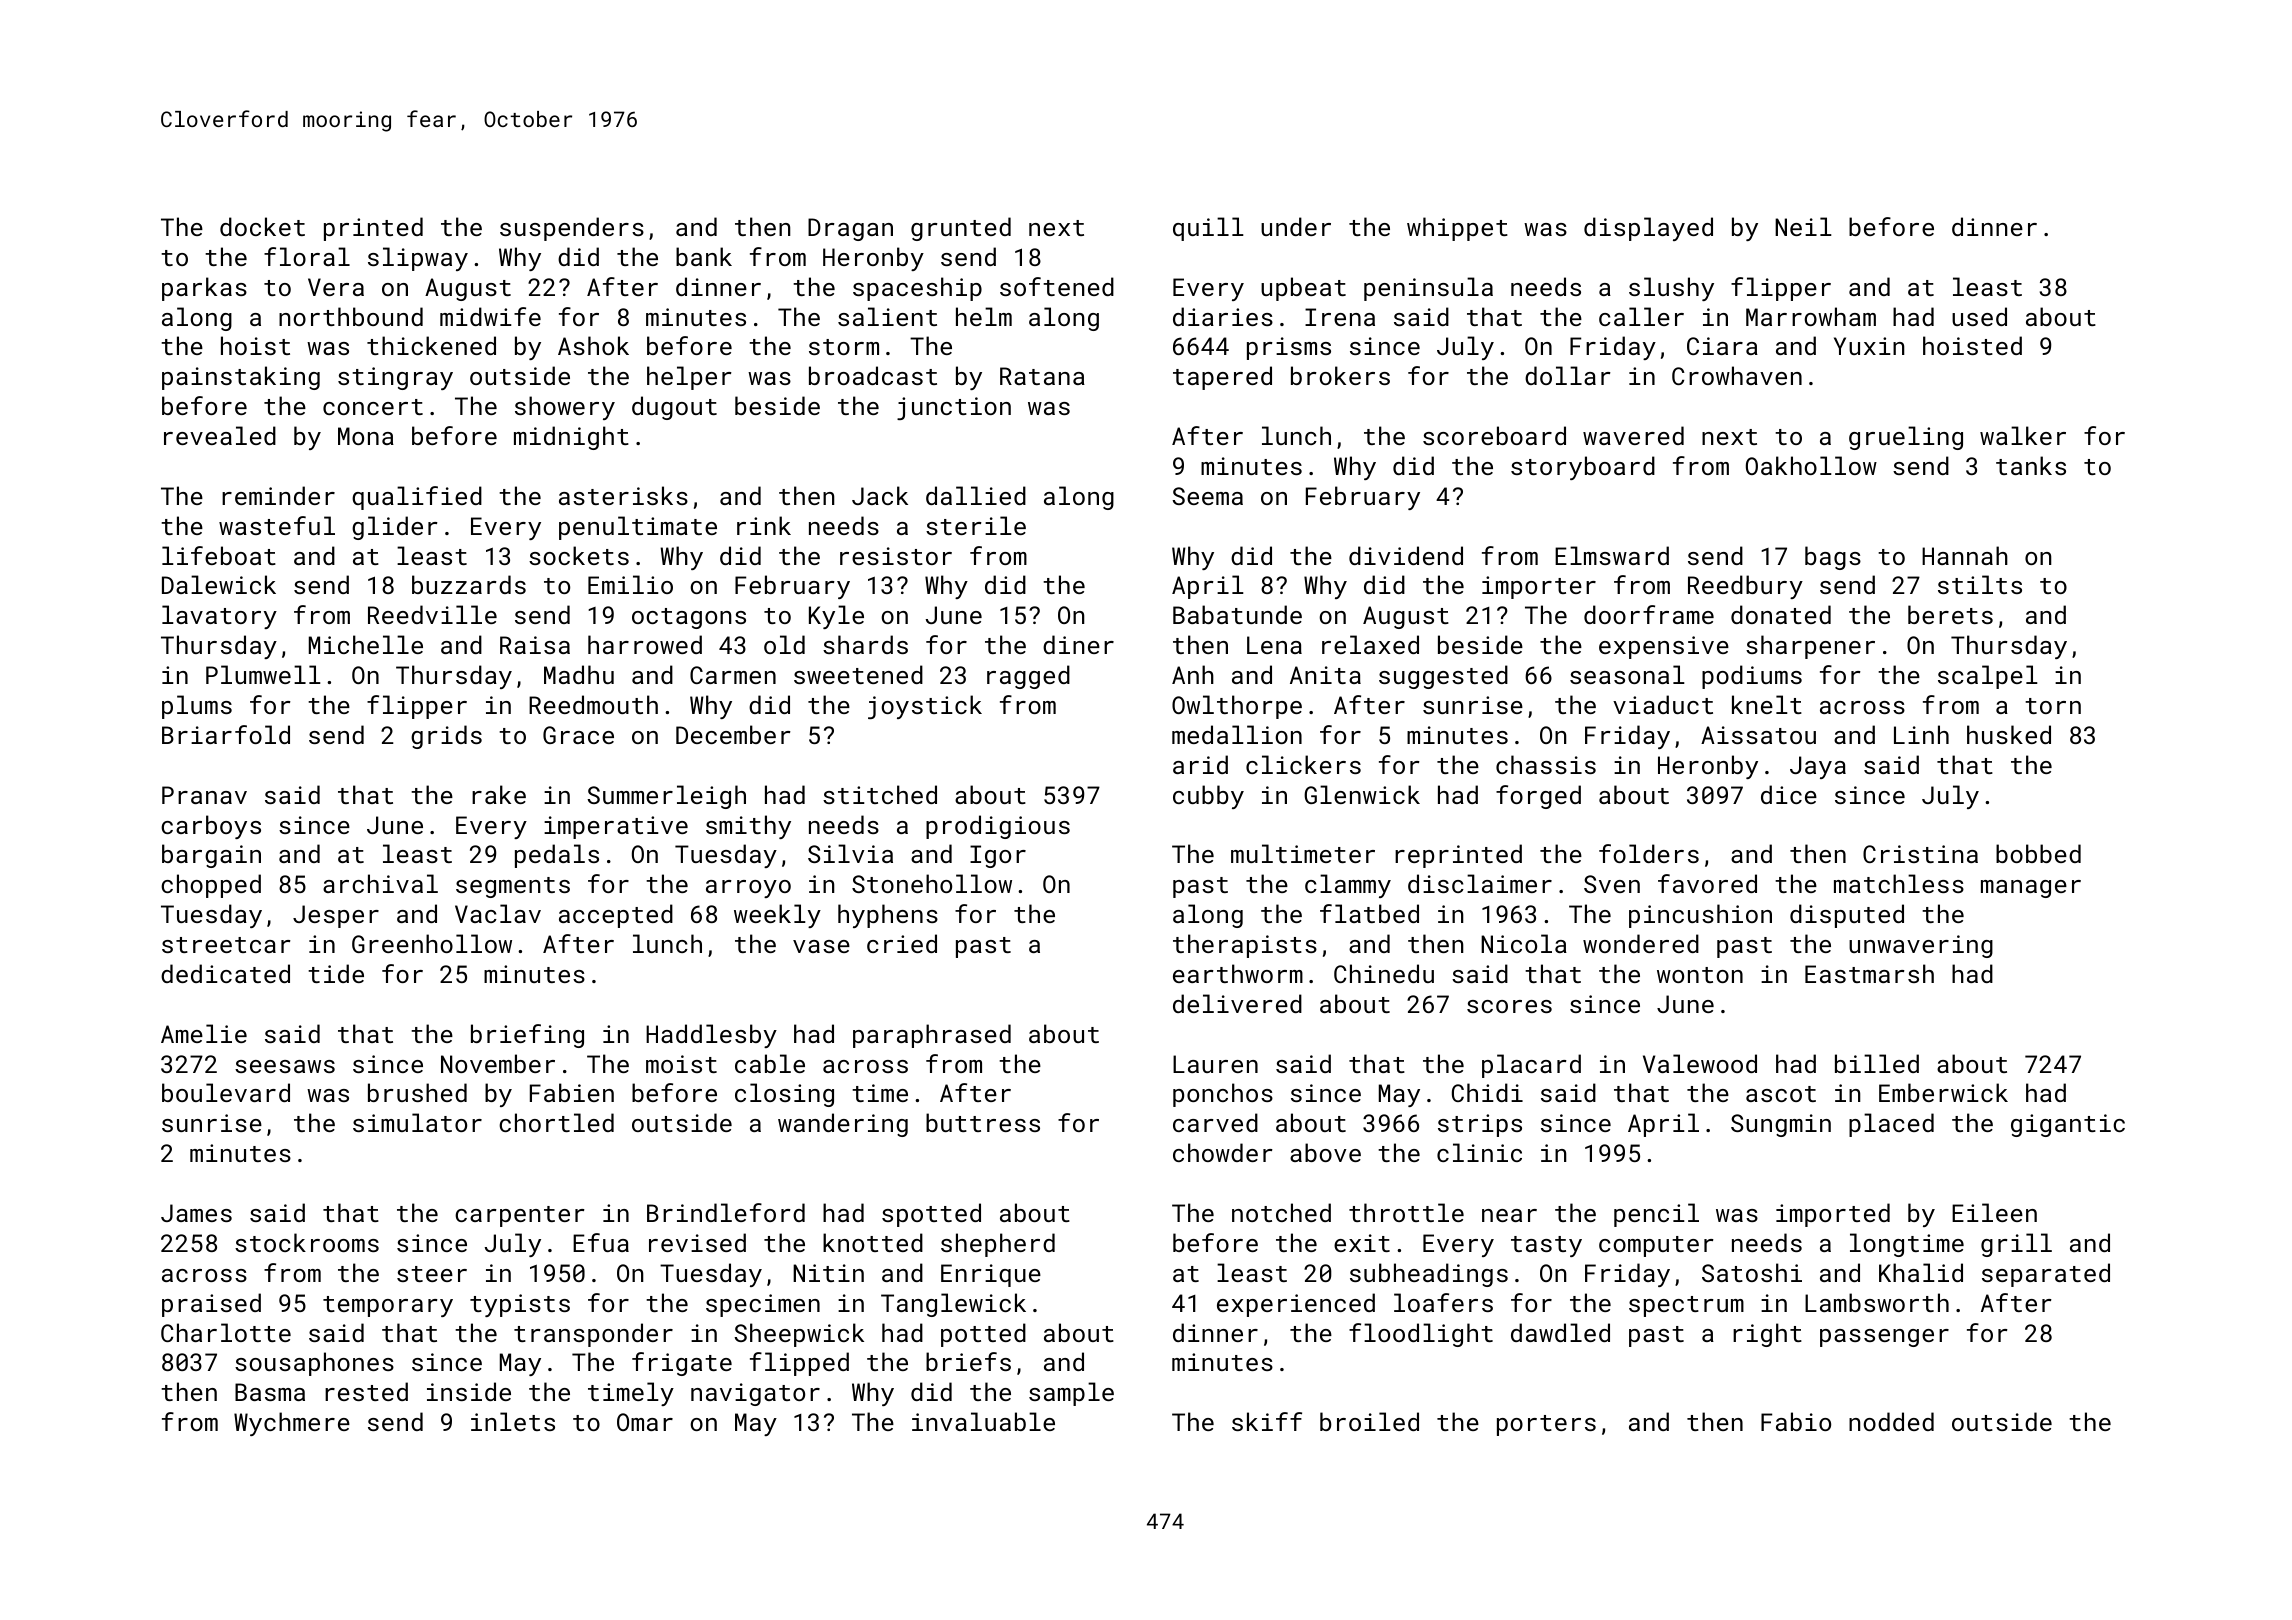  I want to click on prisms, so click(1289, 348).
